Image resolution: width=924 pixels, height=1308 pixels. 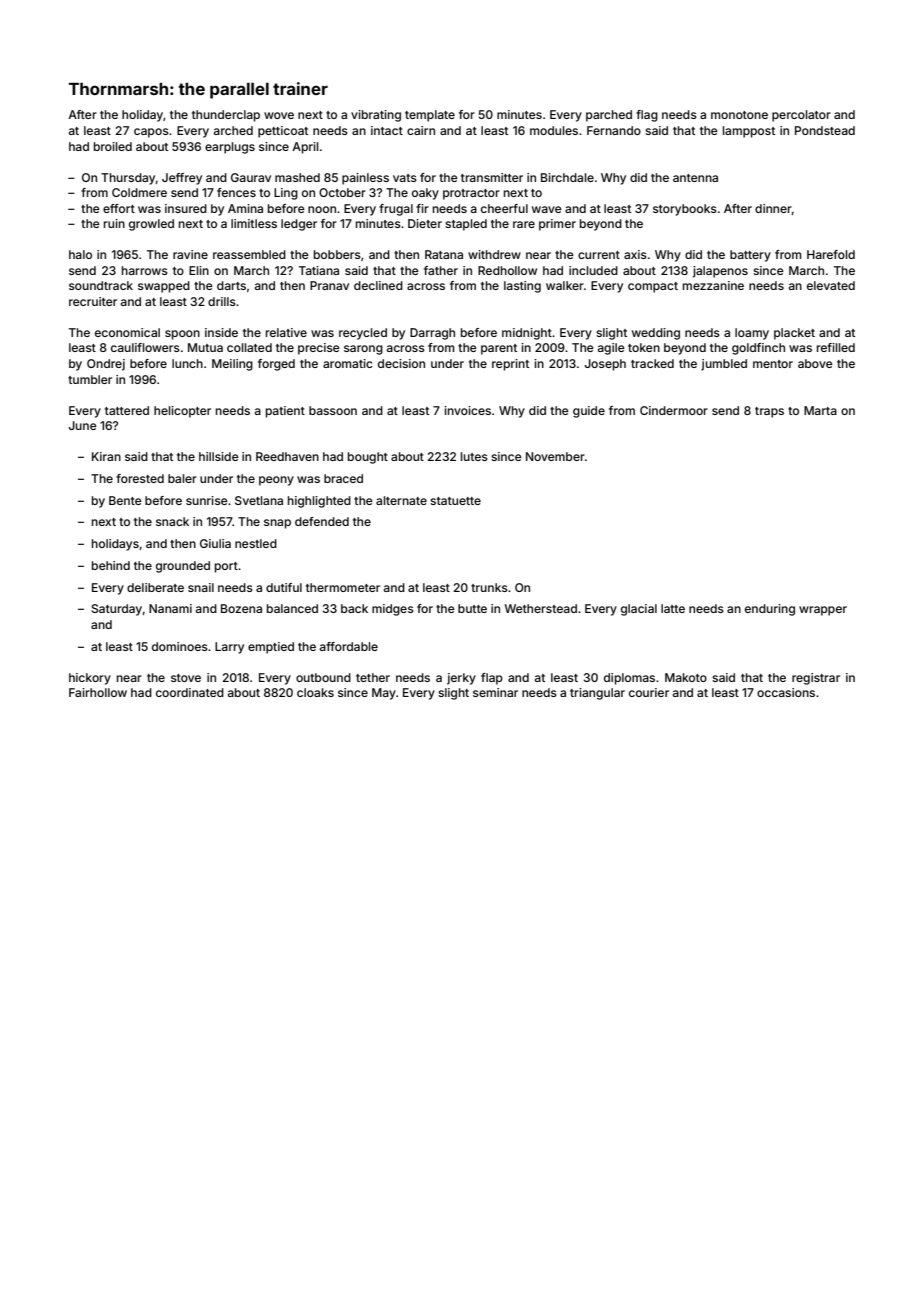 I want to click on lasting, so click(x=522, y=287).
